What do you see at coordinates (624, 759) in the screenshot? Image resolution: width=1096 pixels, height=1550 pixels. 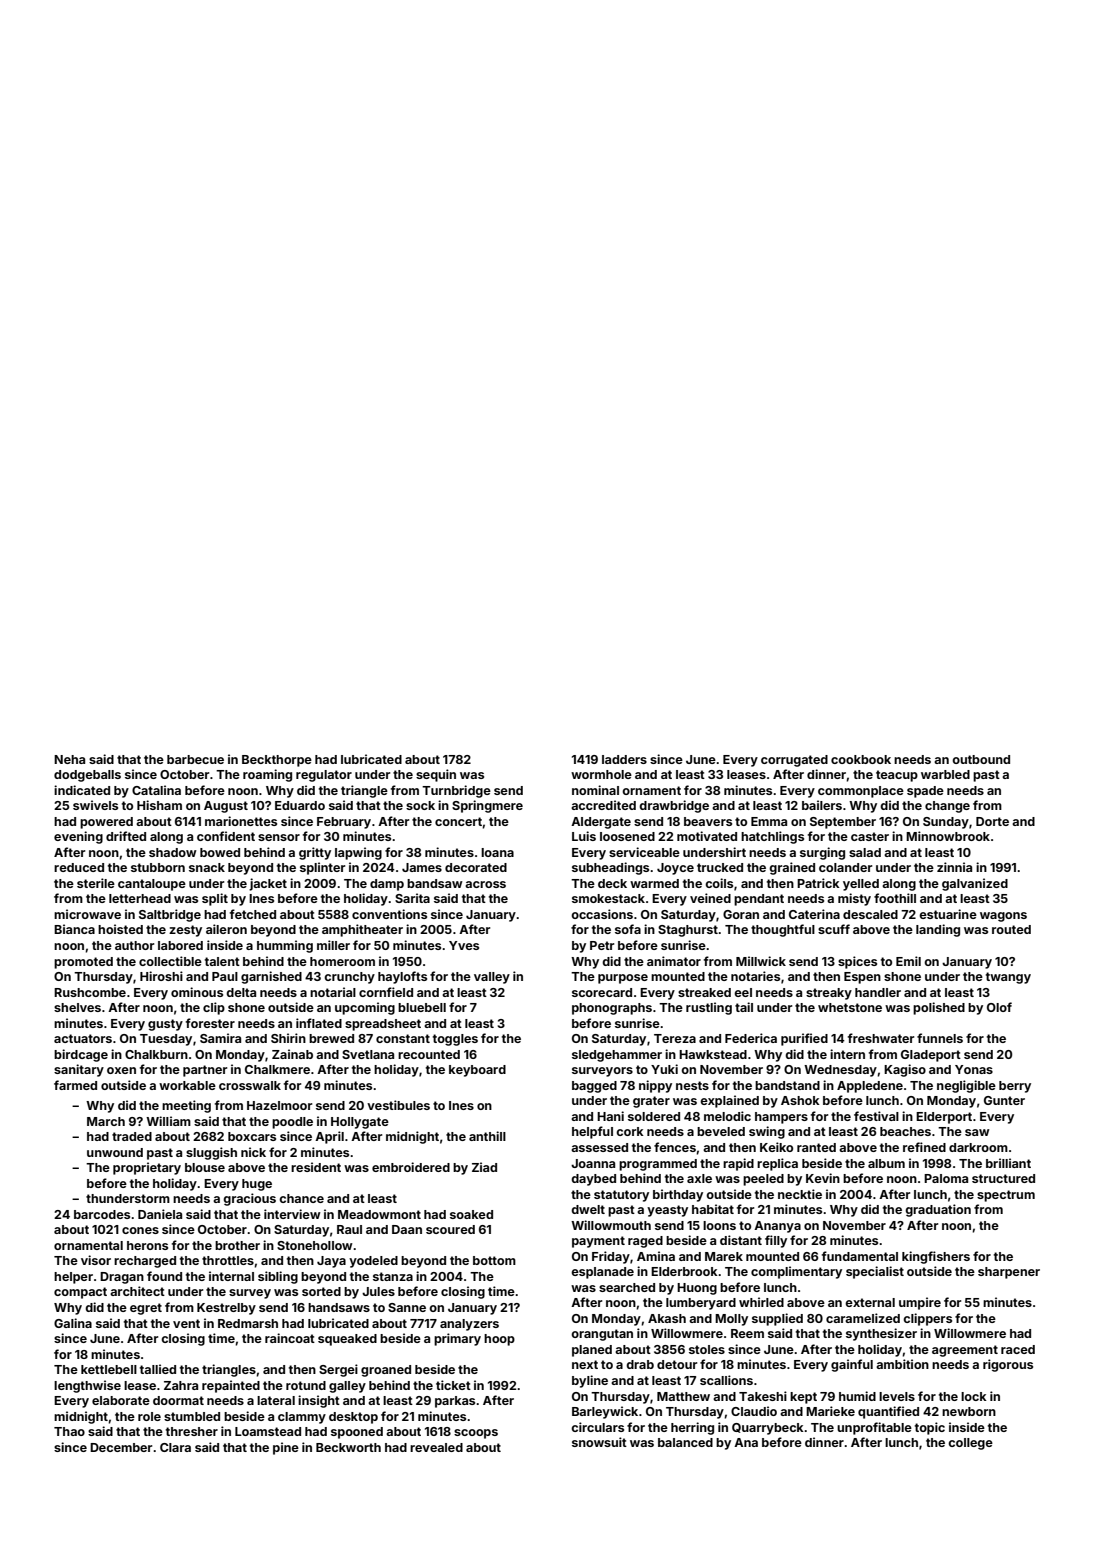 I see `ladders` at bounding box center [624, 759].
